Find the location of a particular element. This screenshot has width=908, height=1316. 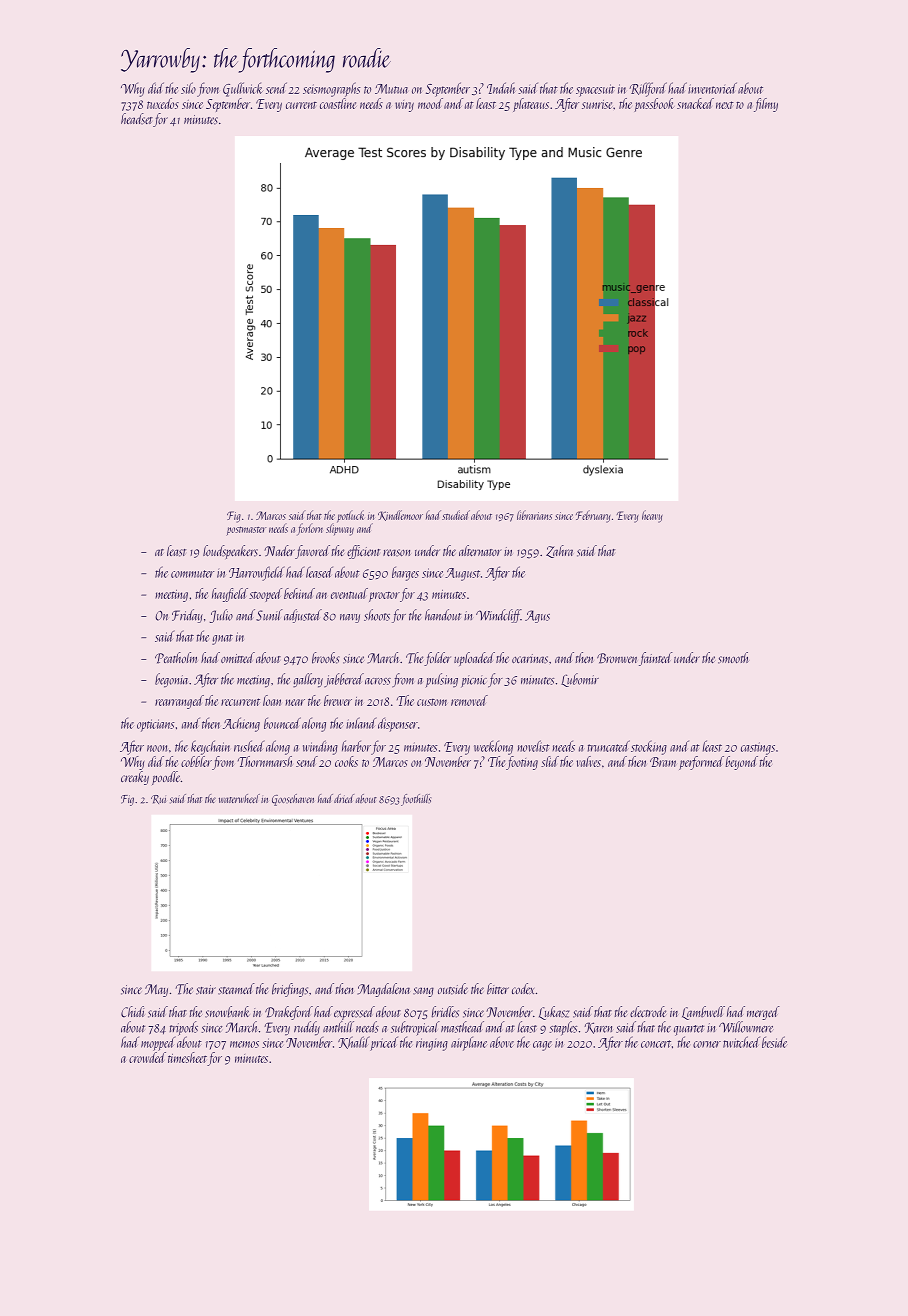

Mutua is located at coordinates (391, 89).
